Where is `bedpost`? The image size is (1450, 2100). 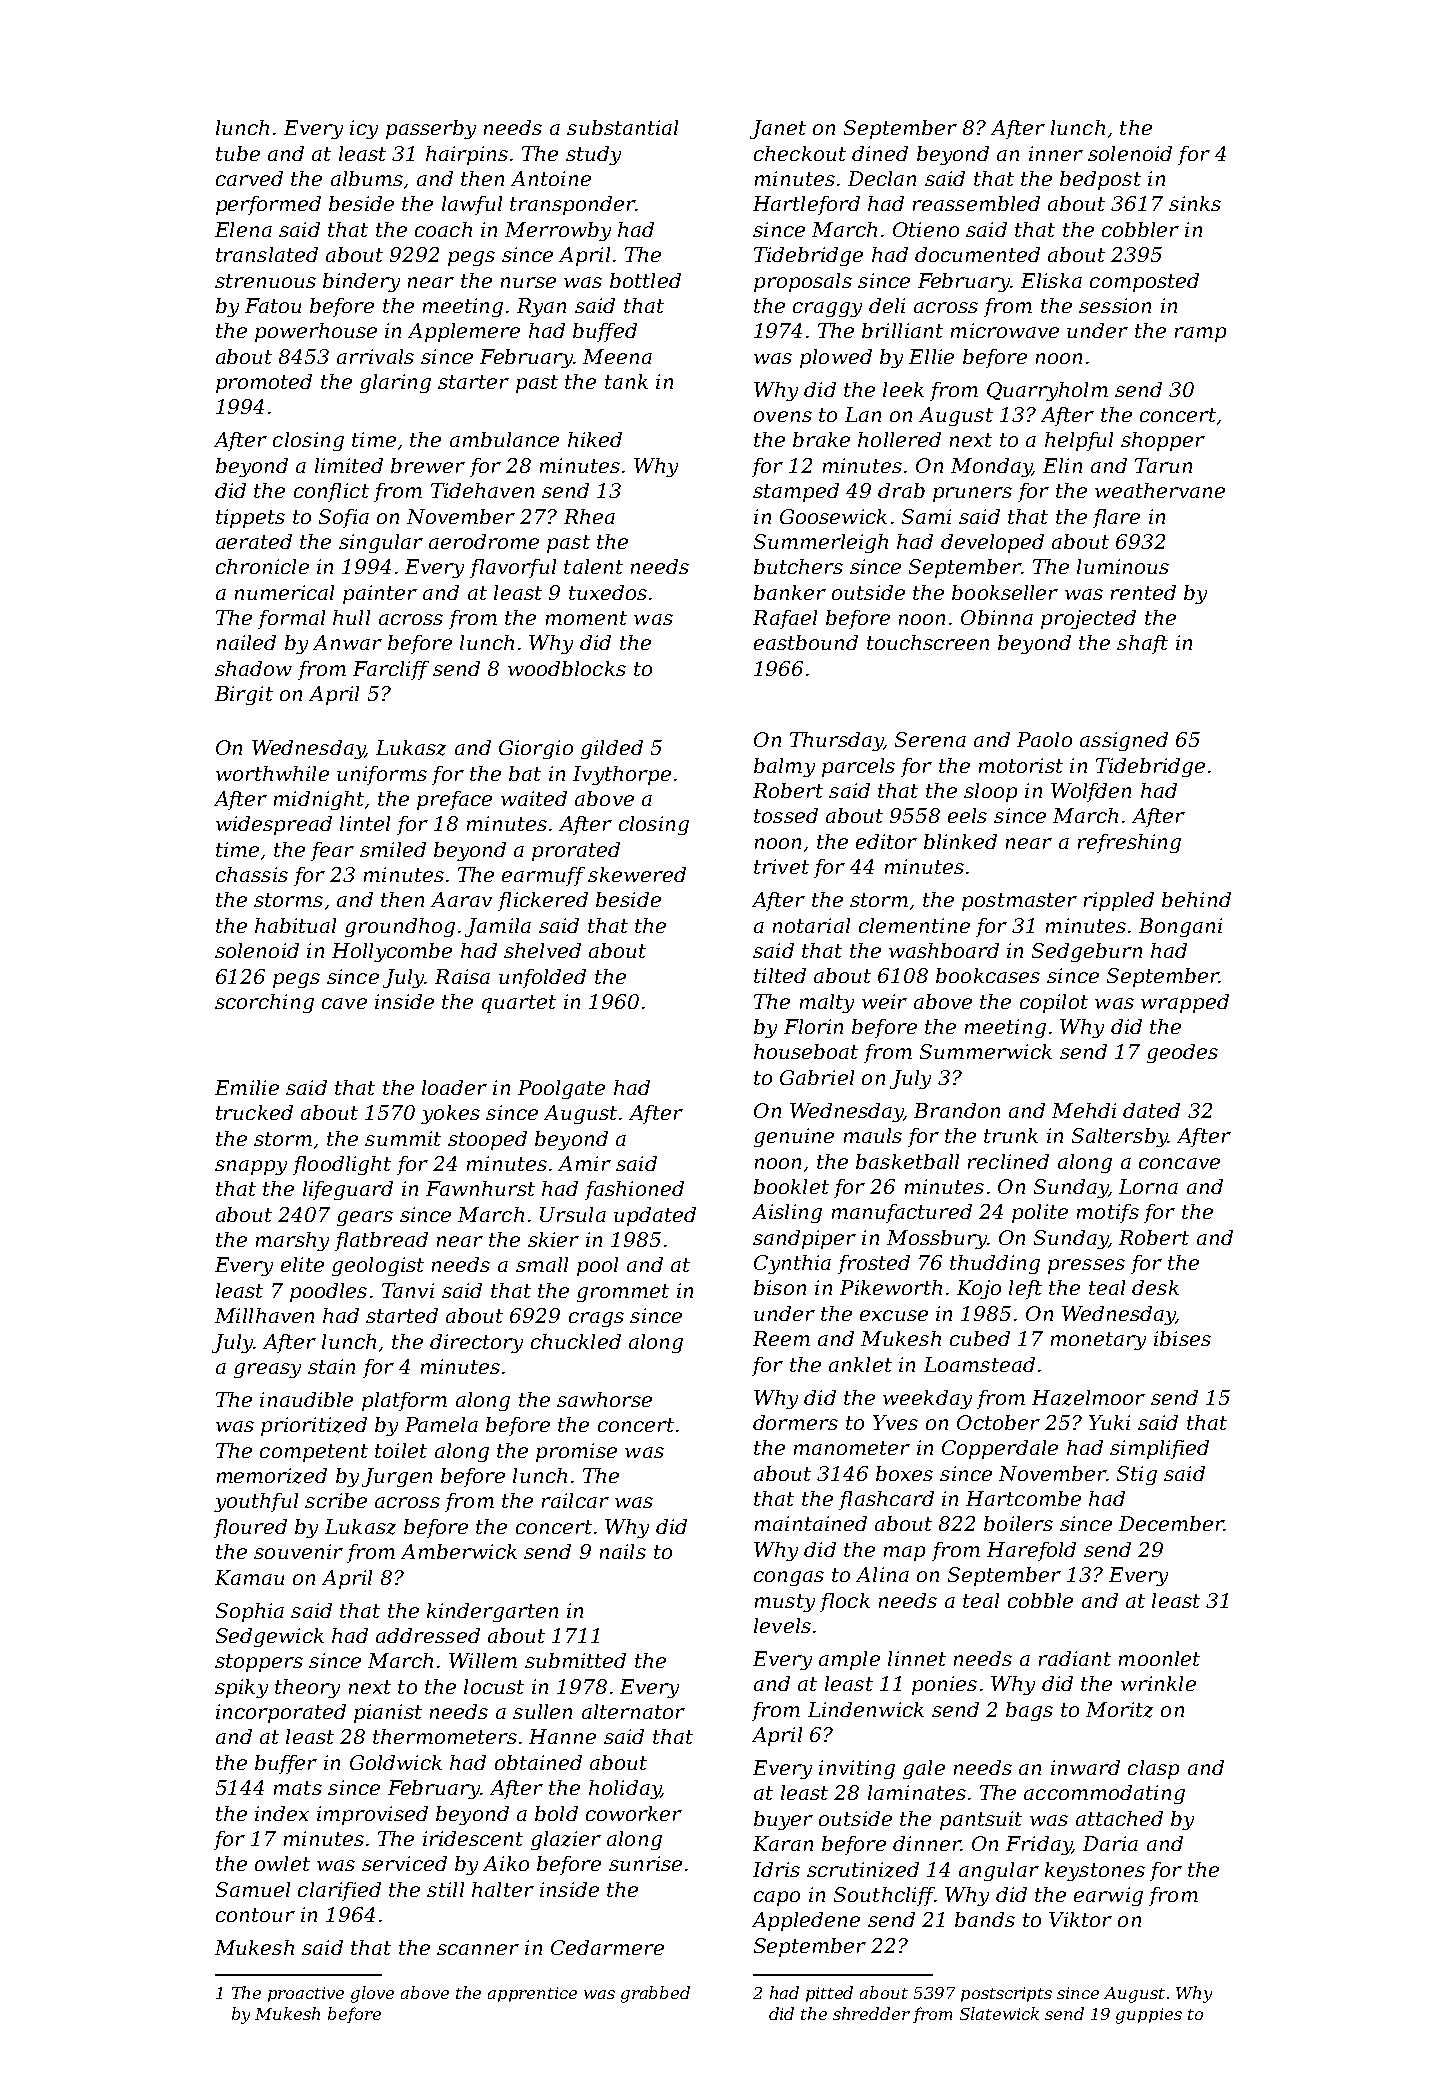 bedpost is located at coordinates (1100, 180).
